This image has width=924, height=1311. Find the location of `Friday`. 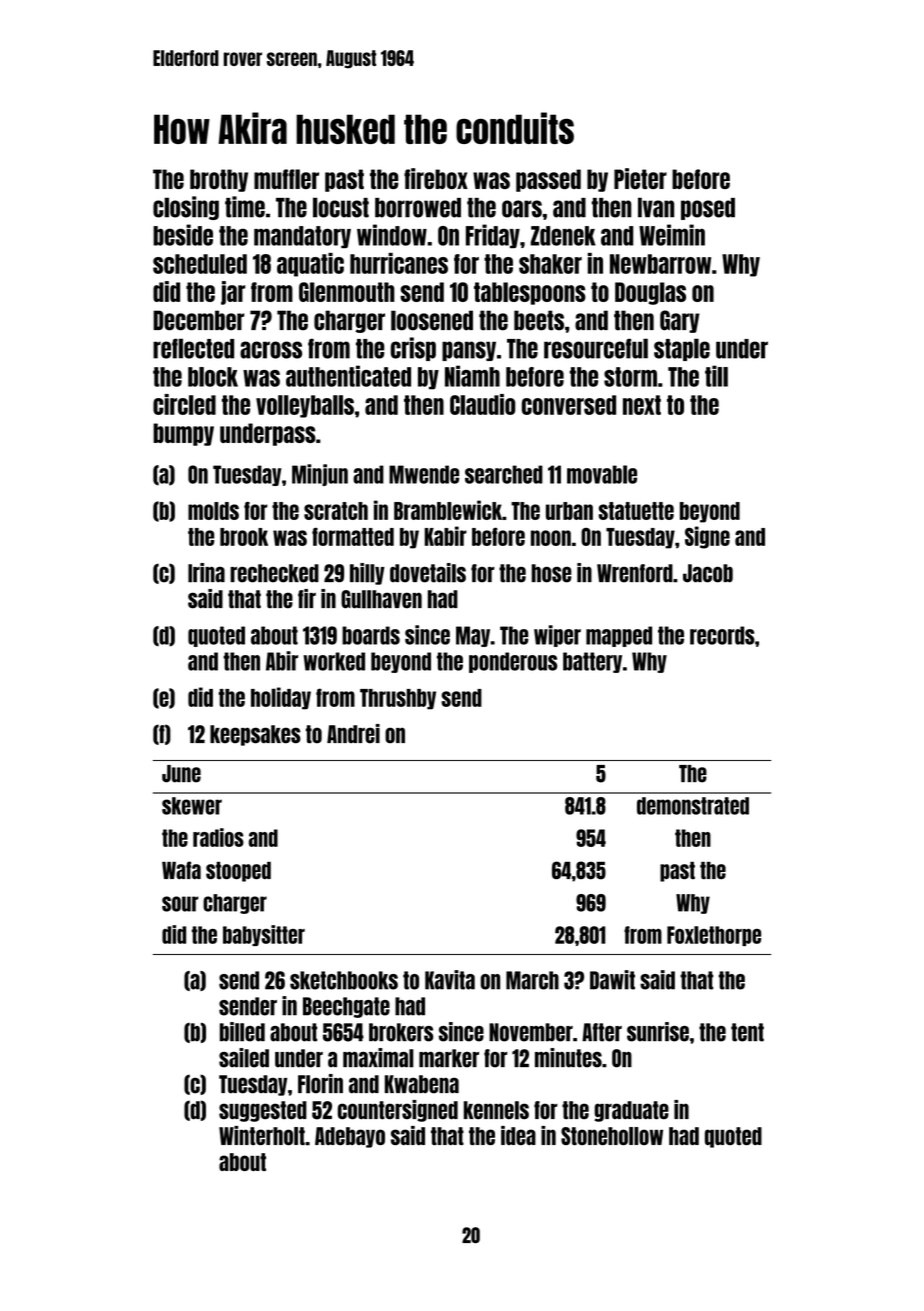

Friday is located at coordinates (493, 236).
